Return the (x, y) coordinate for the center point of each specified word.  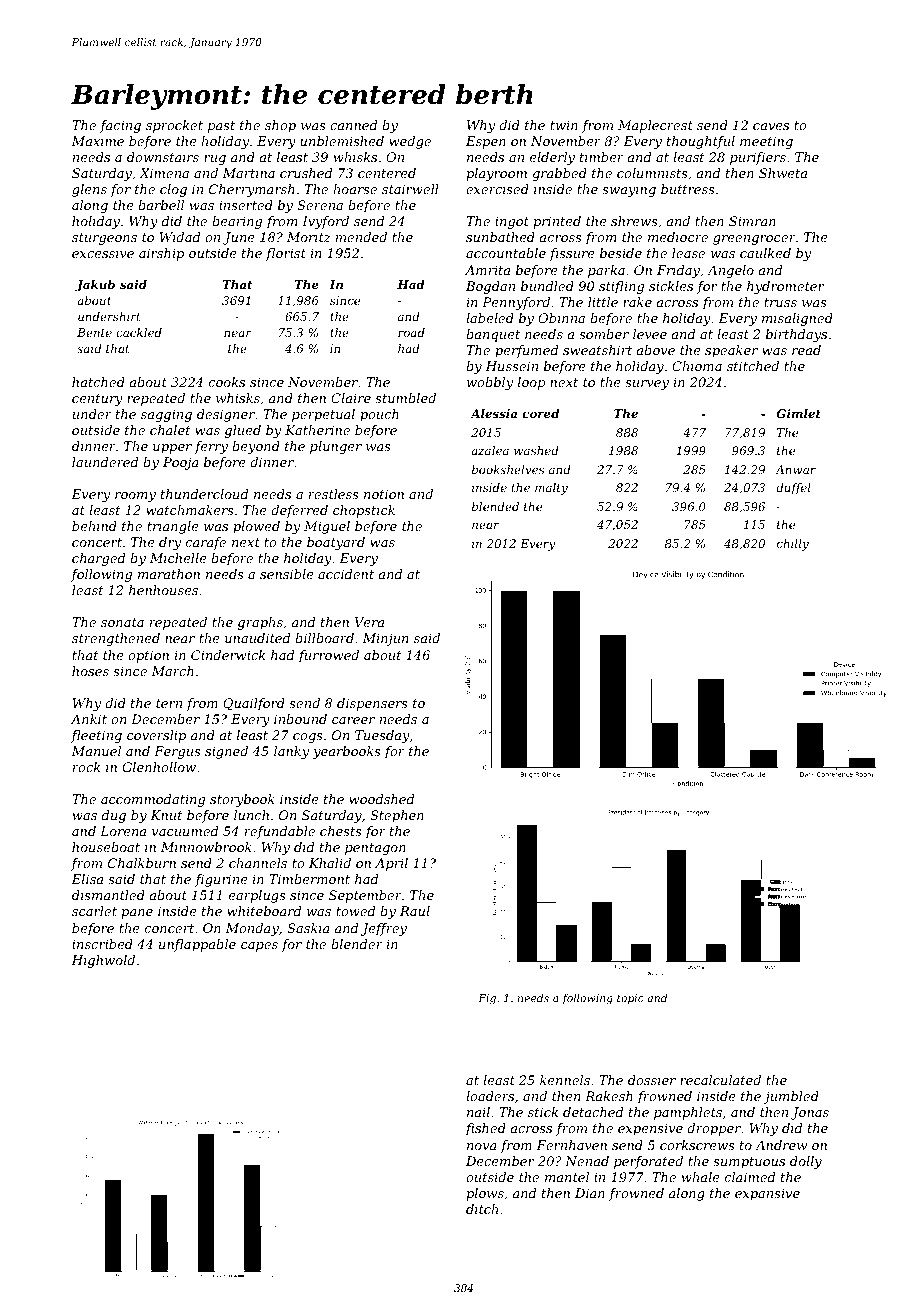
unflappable (197, 945)
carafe (206, 543)
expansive (767, 1194)
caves (771, 126)
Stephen (397, 816)
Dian (590, 1193)
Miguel (327, 527)
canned (353, 125)
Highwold (103, 961)
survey (647, 385)
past (221, 127)
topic (630, 999)
